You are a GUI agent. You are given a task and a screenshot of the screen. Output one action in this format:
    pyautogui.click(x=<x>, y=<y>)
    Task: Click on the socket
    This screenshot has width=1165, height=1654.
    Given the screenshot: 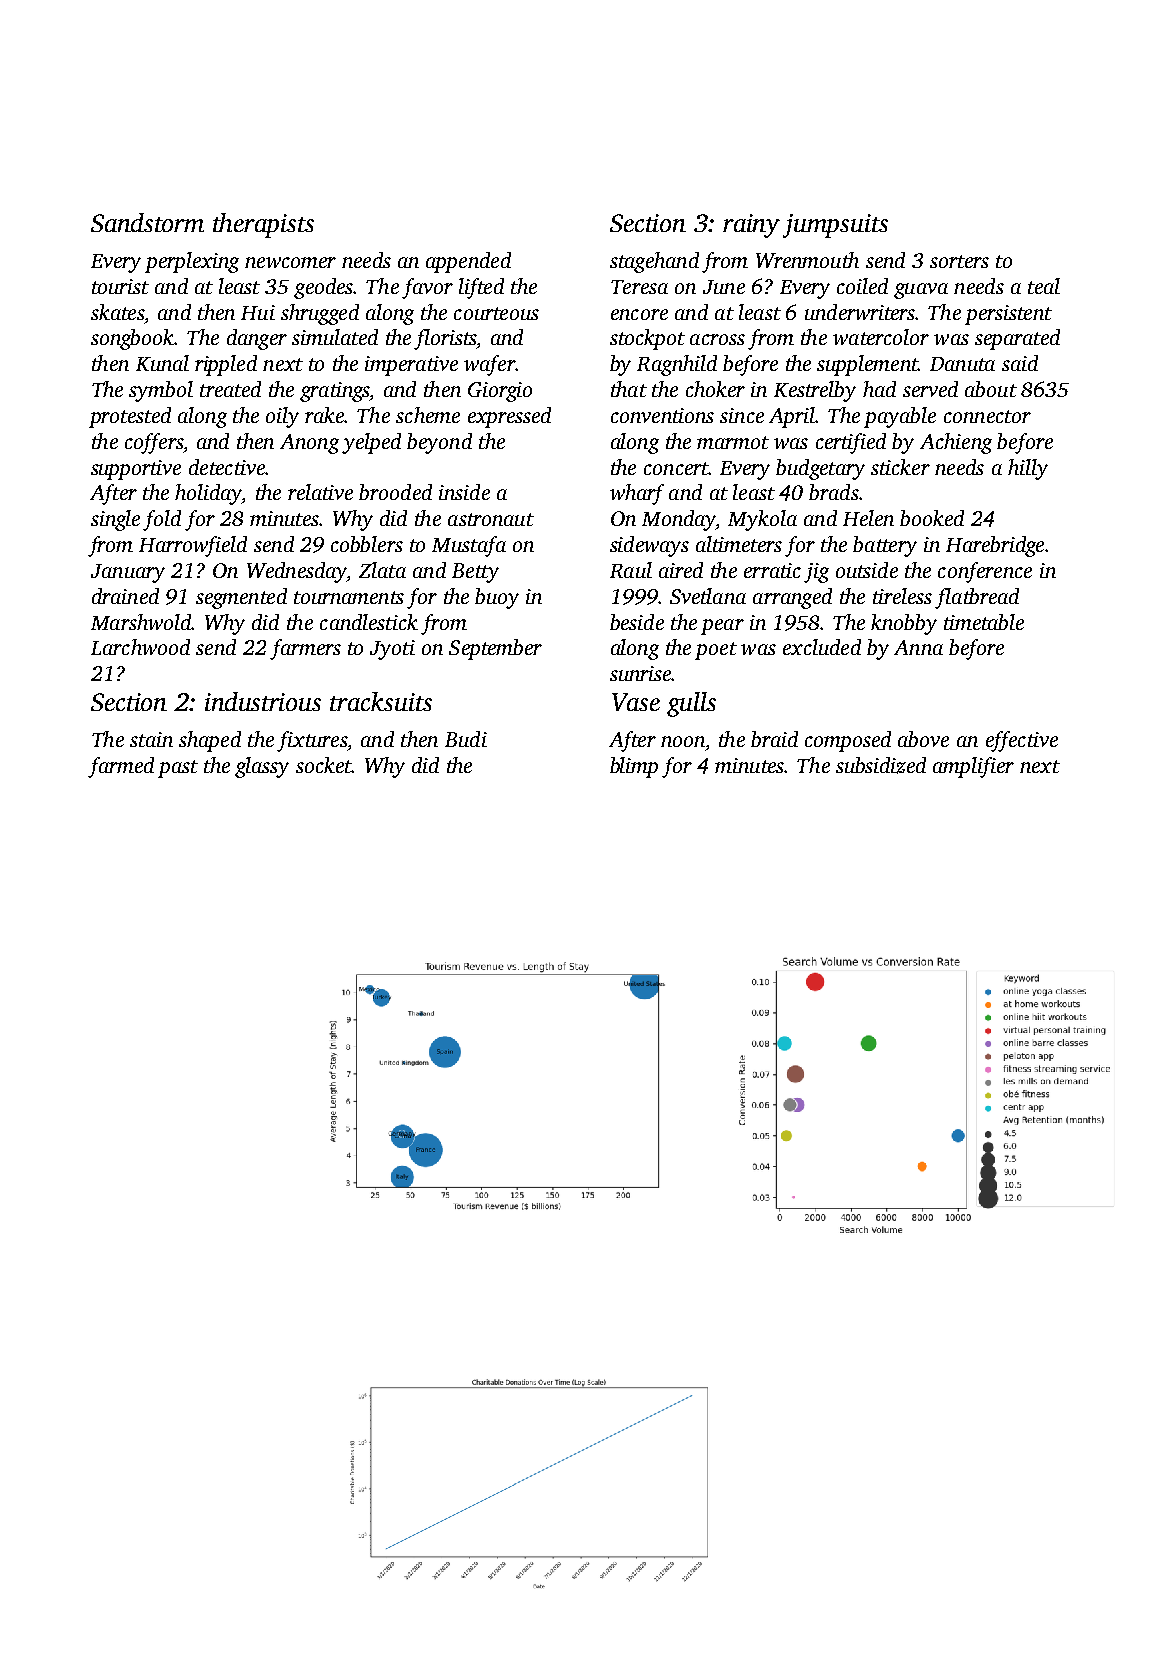 What is the action you would take?
    pyautogui.click(x=323, y=765)
